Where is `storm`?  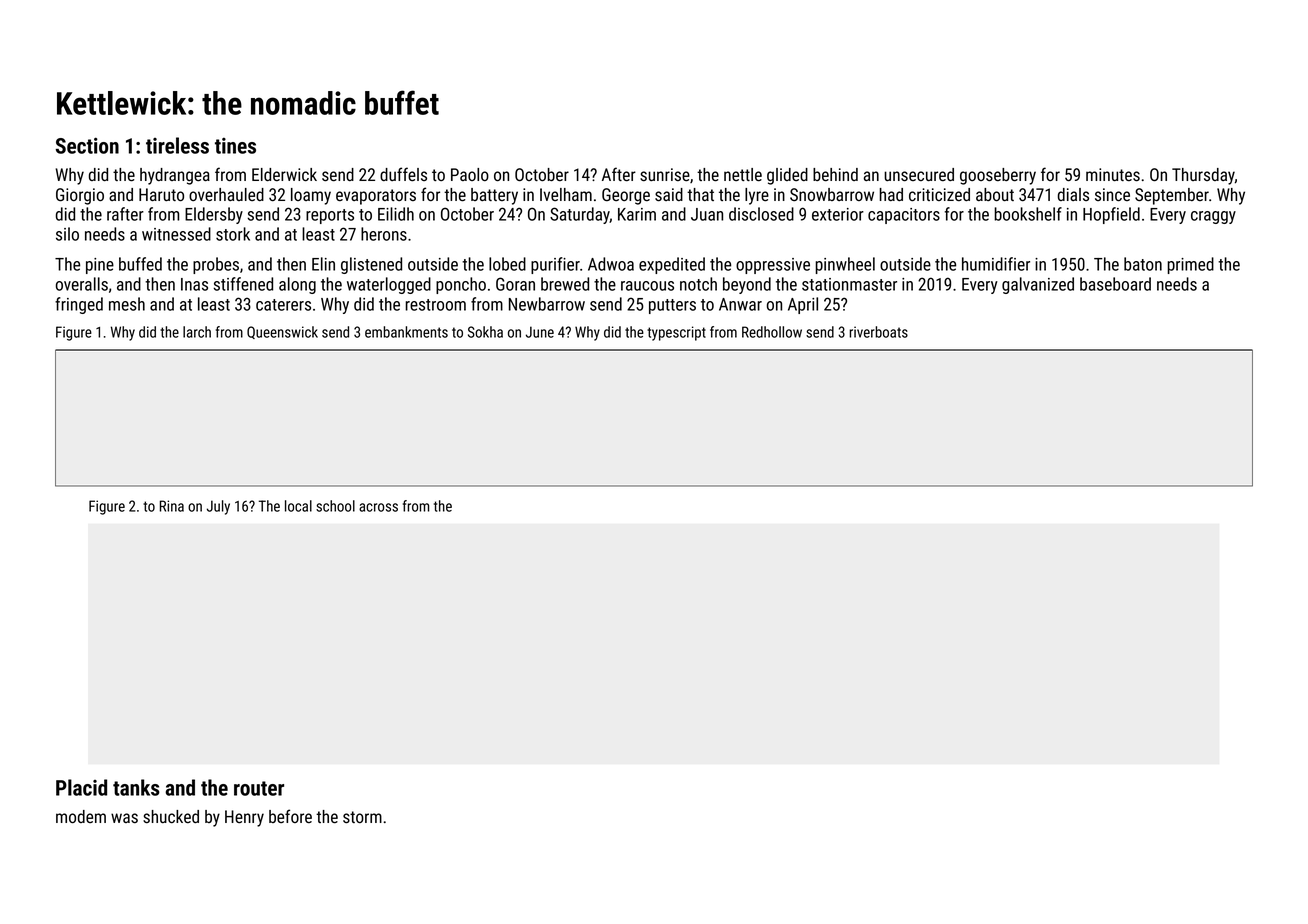
storm is located at coordinates (362, 817).
